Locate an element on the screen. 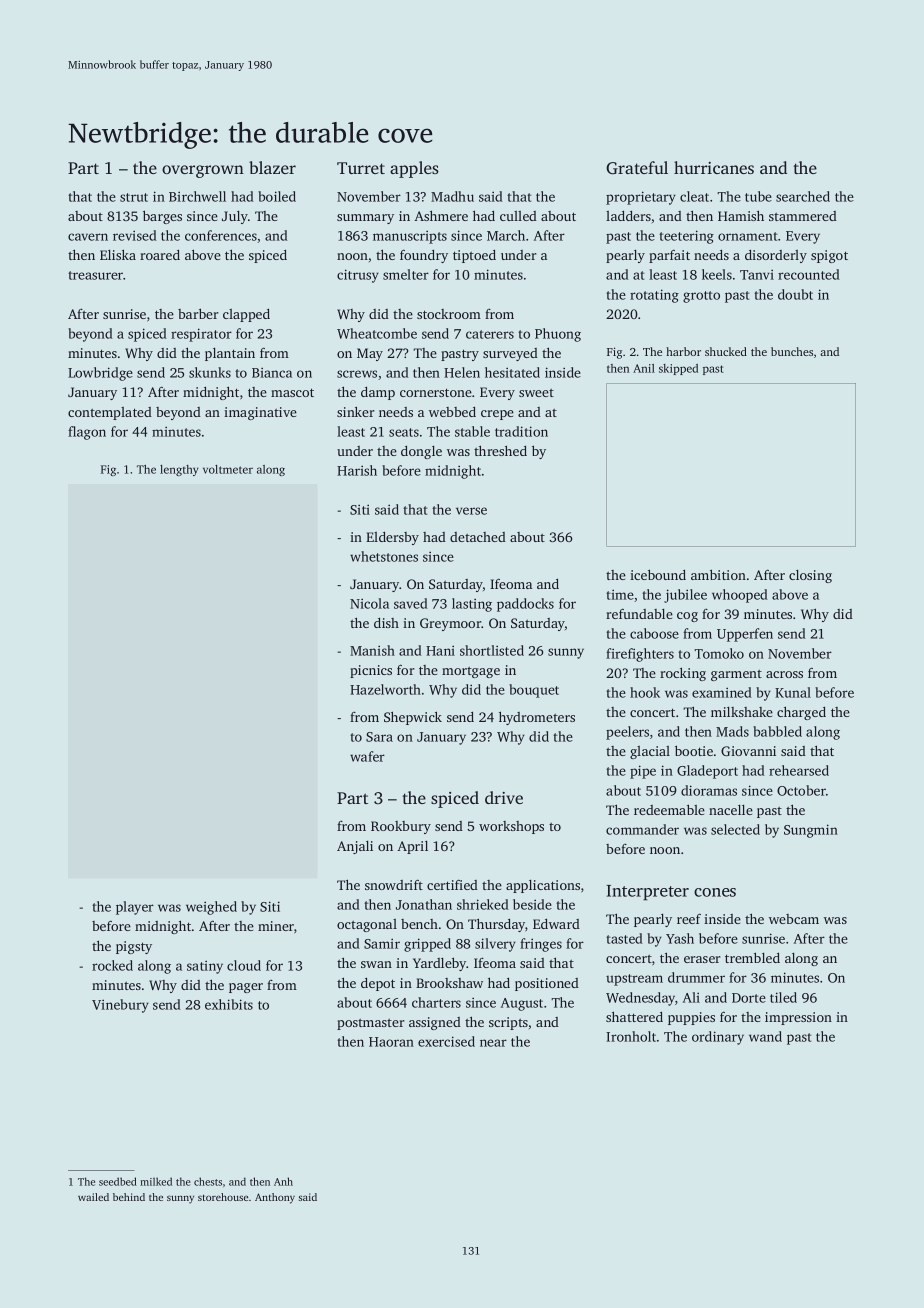  May is located at coordinates (370, 354).
